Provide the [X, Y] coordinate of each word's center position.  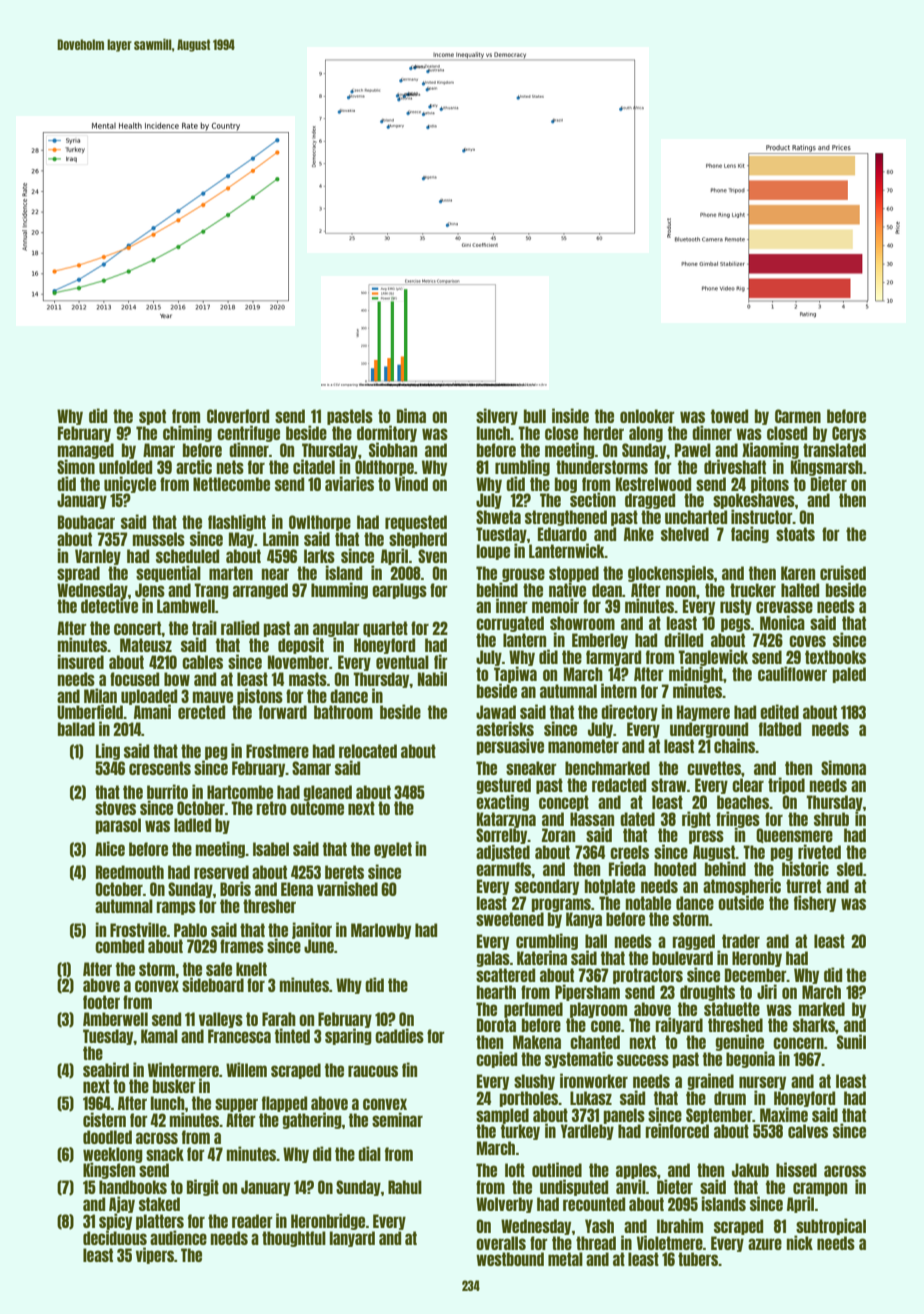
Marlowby [381, 931]
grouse [523, 575]
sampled [502, 1116]
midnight [696, 674]
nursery [762, 1083]
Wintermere [183, 1069]
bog [566, 485]
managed [86, 451]
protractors [648, 976]
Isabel [271, 849]
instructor [762, 516]
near [275, 574]
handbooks [133, 1187]
